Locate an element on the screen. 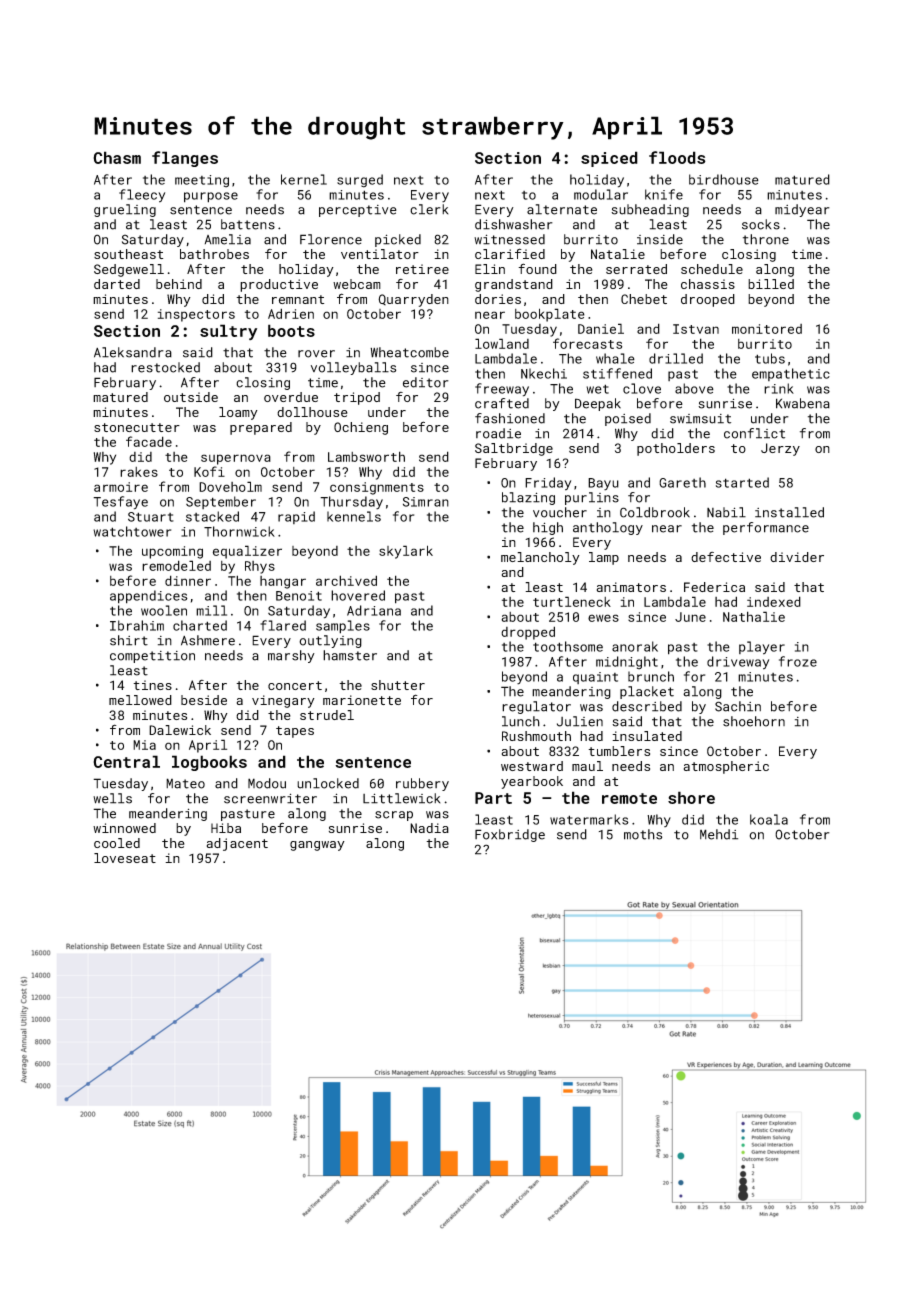  marionette is located at coordinates (362, 700).
